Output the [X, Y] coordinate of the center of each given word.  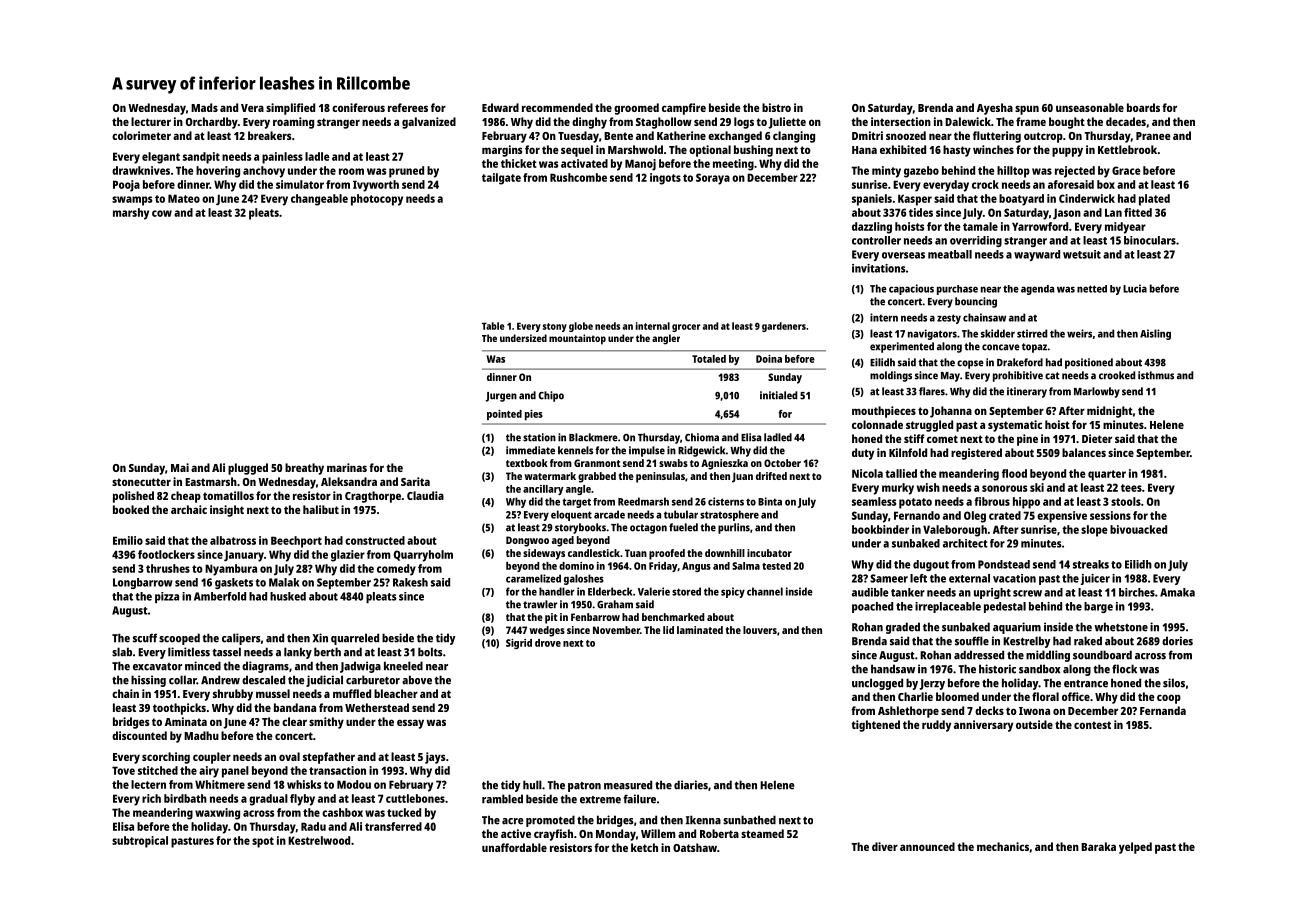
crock [985, 184]
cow [162, 213]
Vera [252, 108]
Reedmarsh [643, 501]
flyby [302, 800]
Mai [180, 467]
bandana [295, 707]
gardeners [784, 327]
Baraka [1098, 846]
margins [502, 151]
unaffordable [514, 847]
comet [942, 439]
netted [1092, 289]
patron [584, 787]
